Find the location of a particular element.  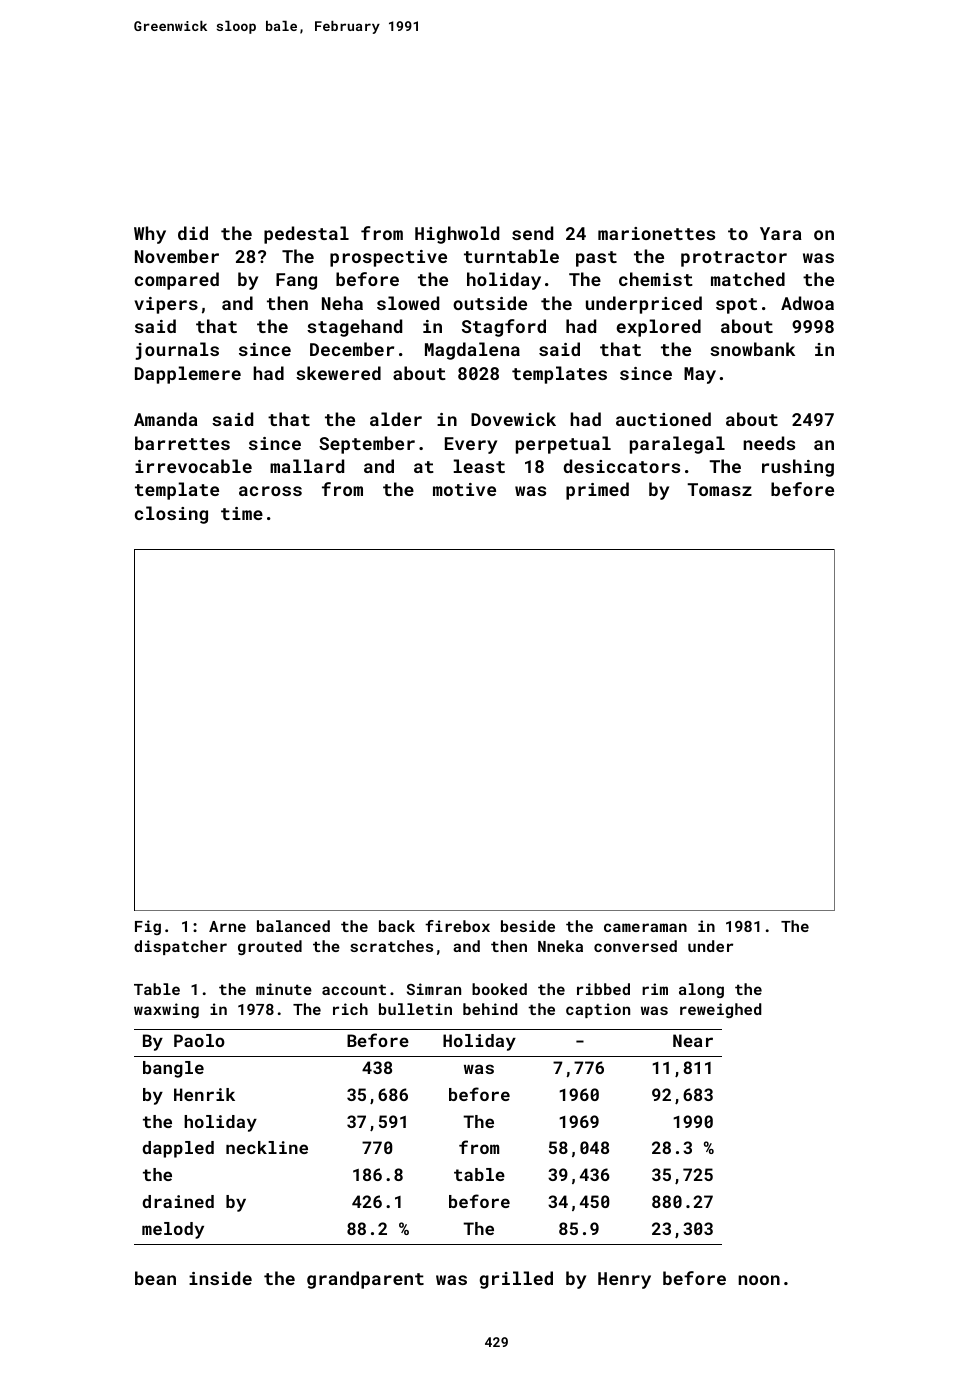

grouted is located at coordinates (270, 947).
